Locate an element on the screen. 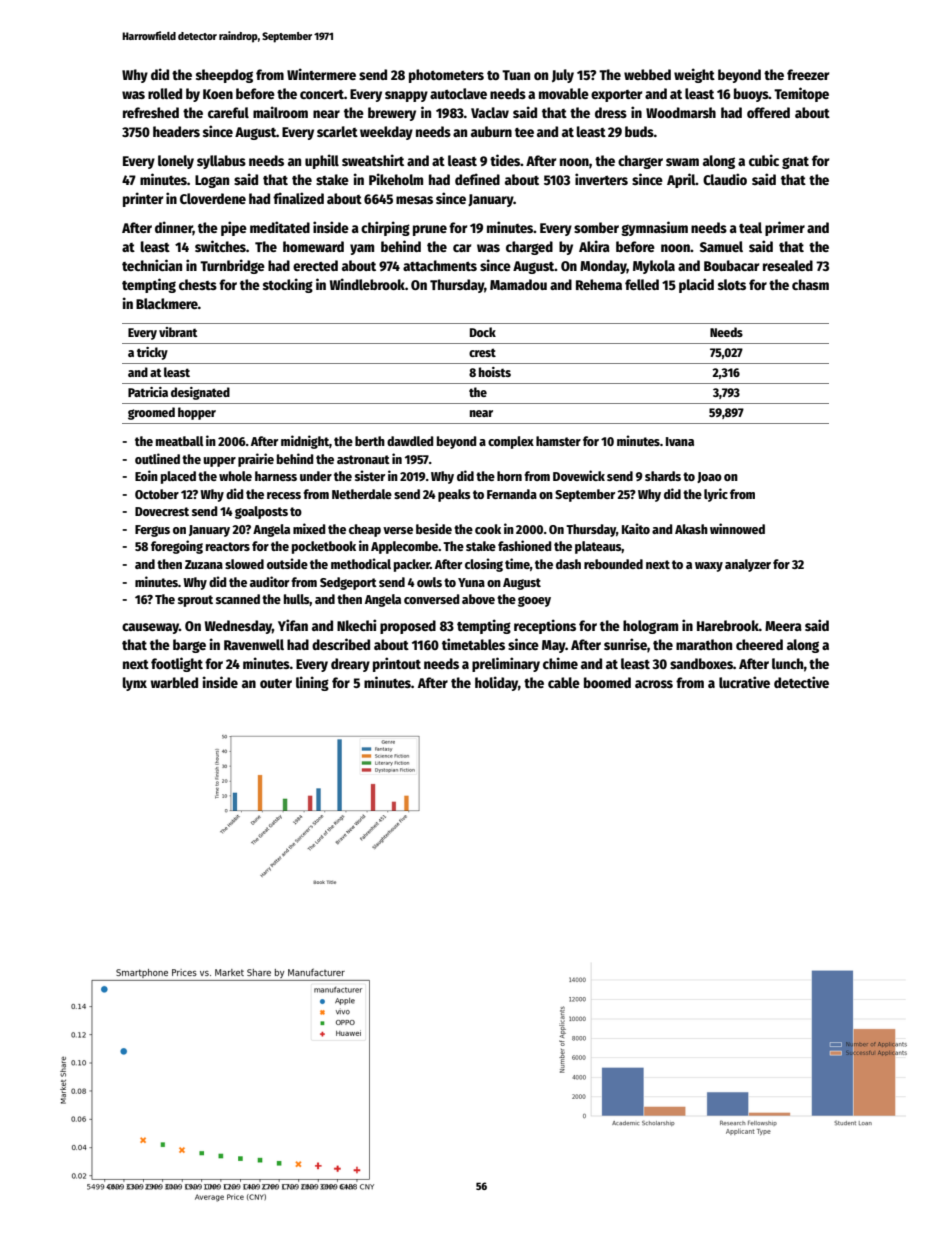 The image size is (952, 1233). Ivana is located at coordinates (680, 441).
